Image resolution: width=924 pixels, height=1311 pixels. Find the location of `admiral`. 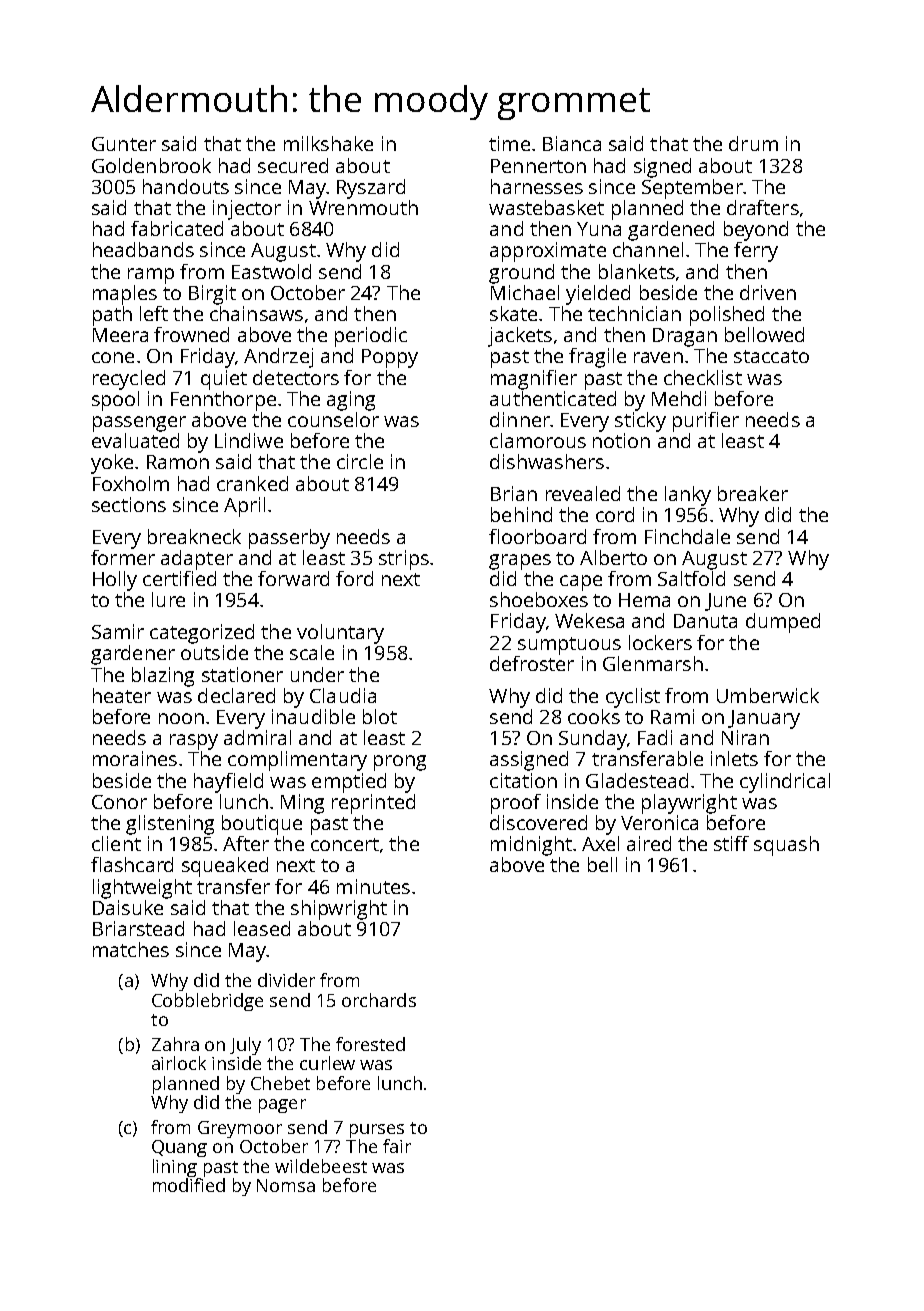

admiral is located at coordinates (257, 737).
